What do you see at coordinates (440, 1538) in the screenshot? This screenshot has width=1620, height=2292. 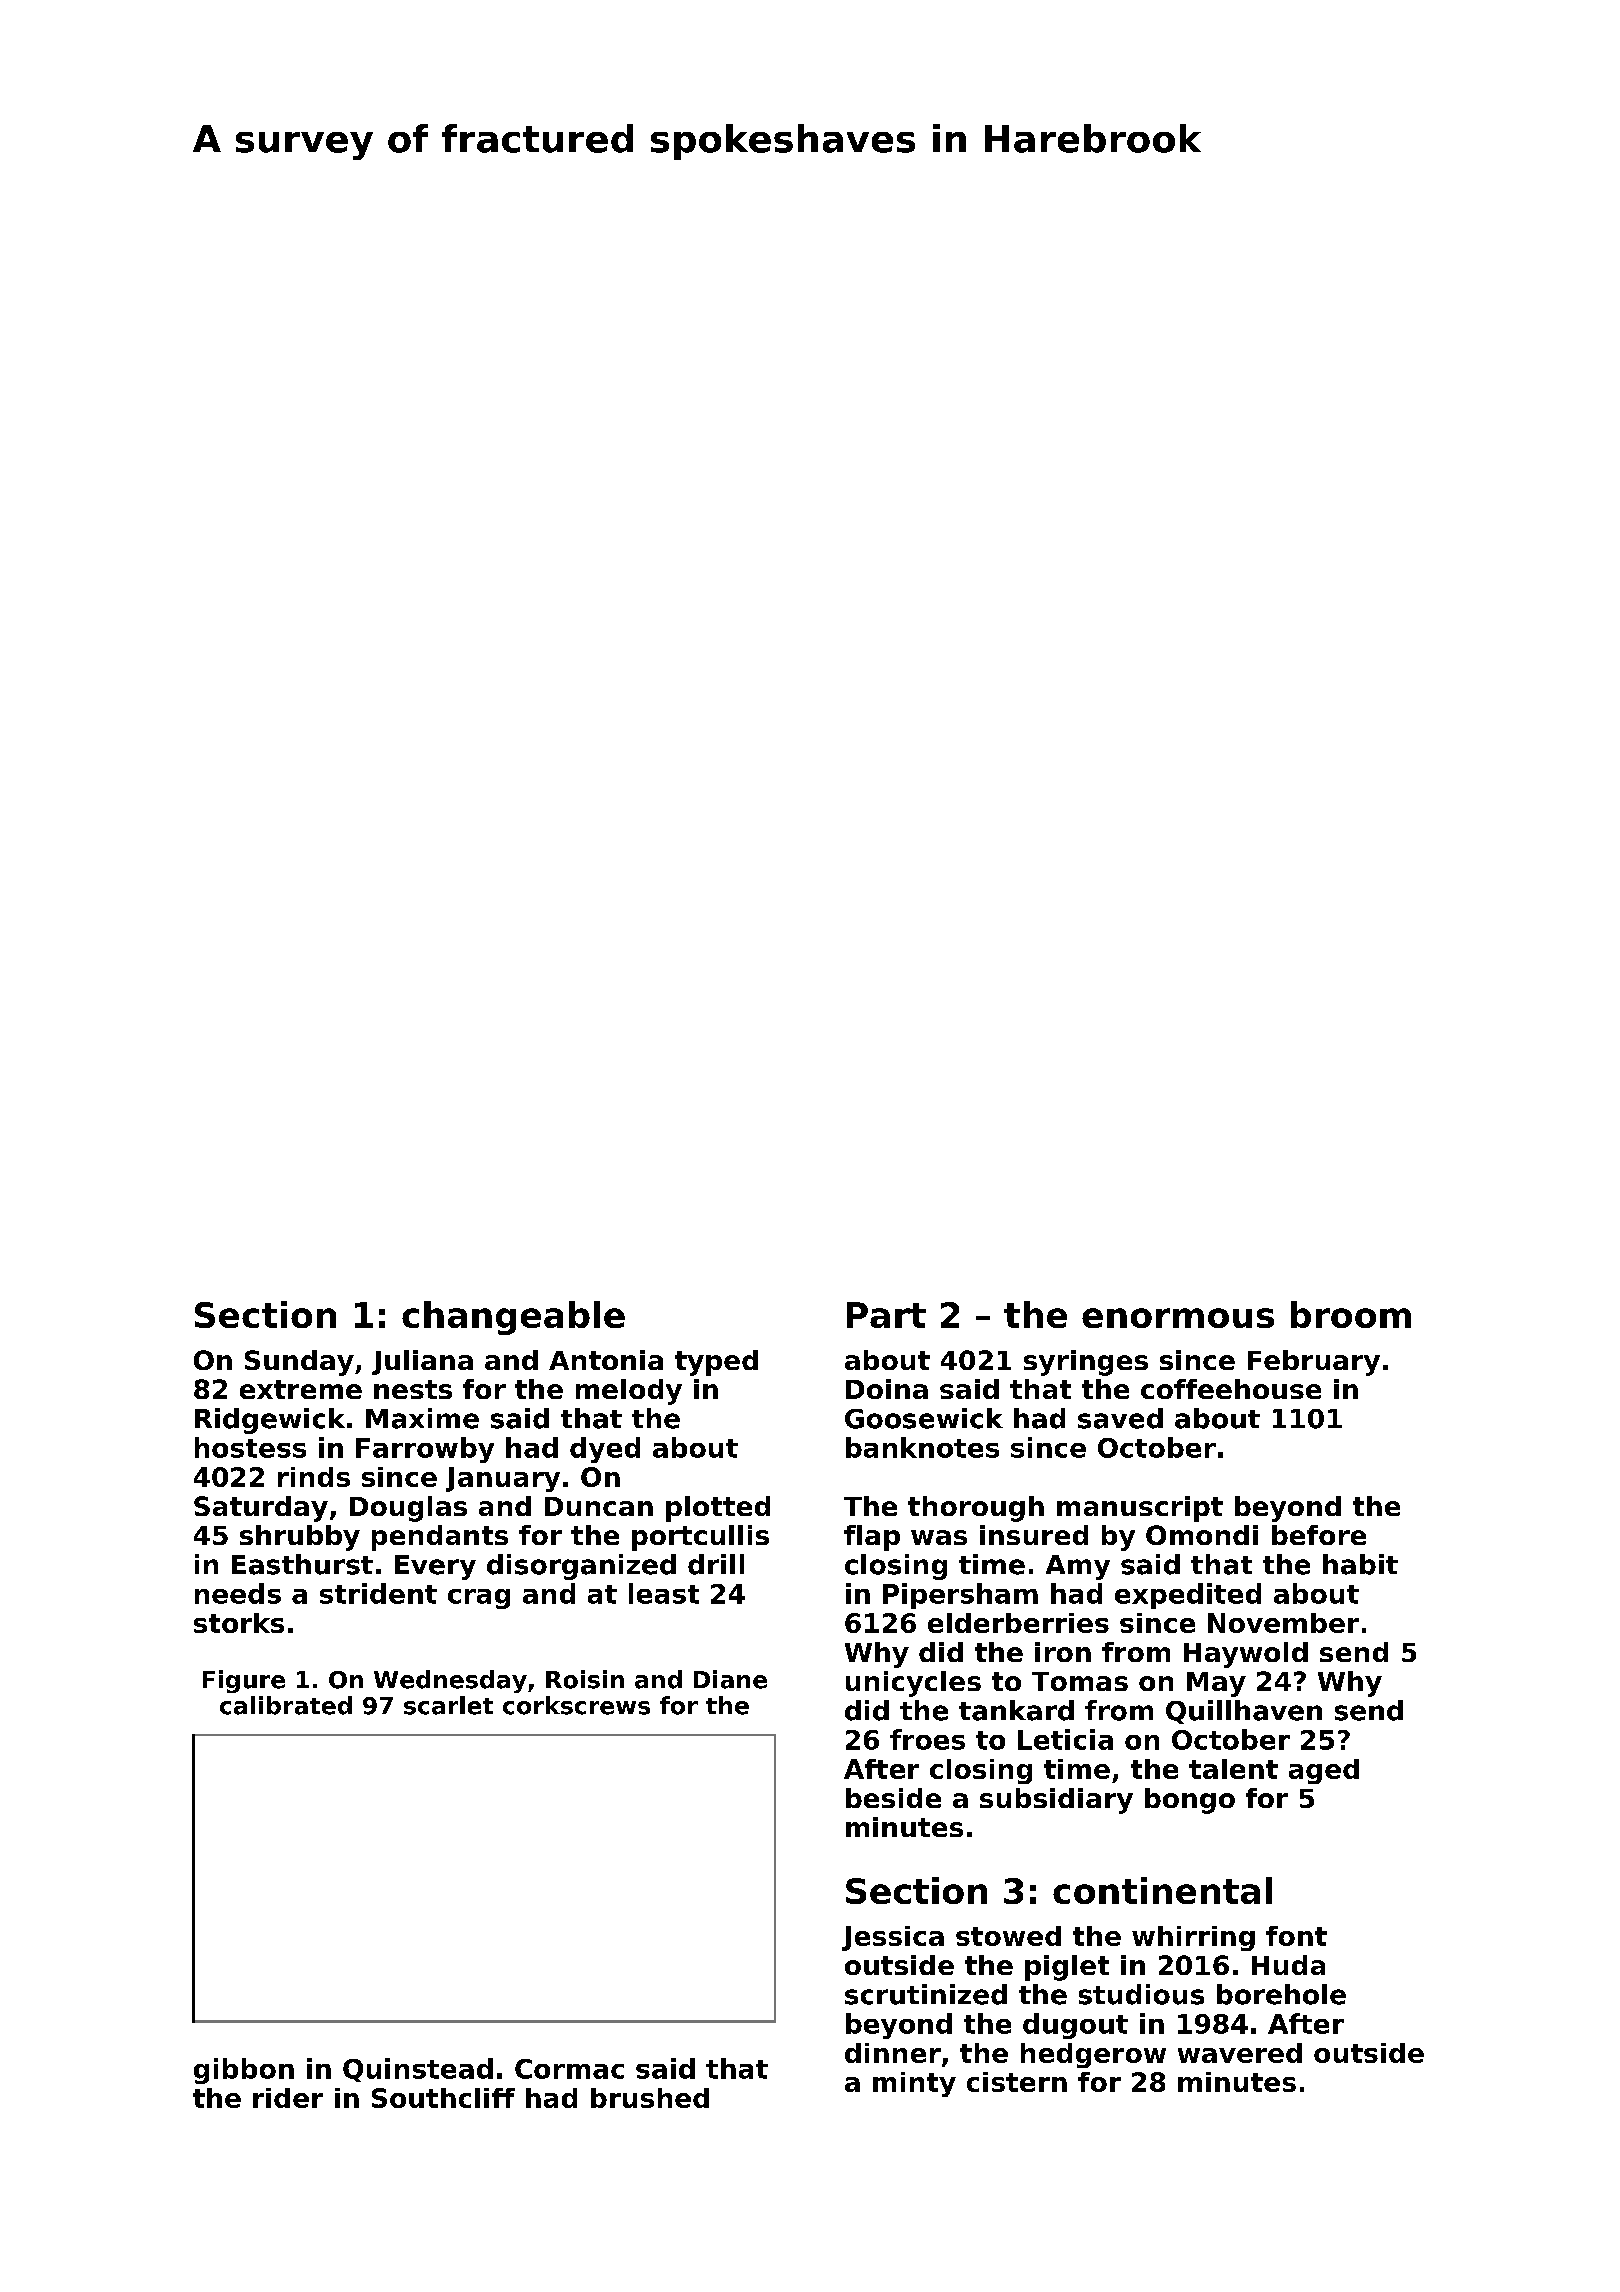 I see `pendants` at bounding box center [440, 1538].
